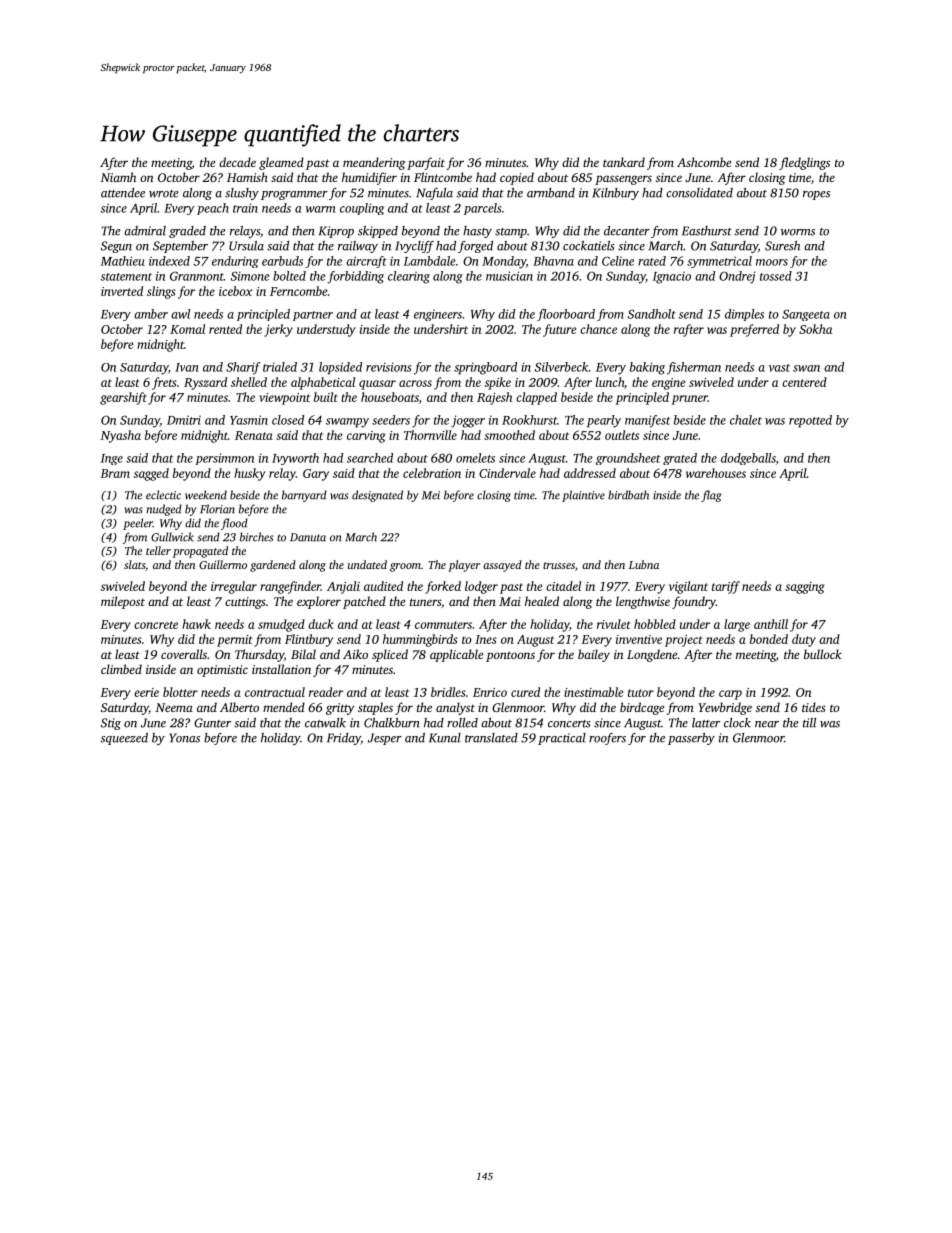 The image size is (952, 1233). What do you see at coordinates (313, 316) in the screenshot?
I see `partner` at bounding box center [313, 316].
